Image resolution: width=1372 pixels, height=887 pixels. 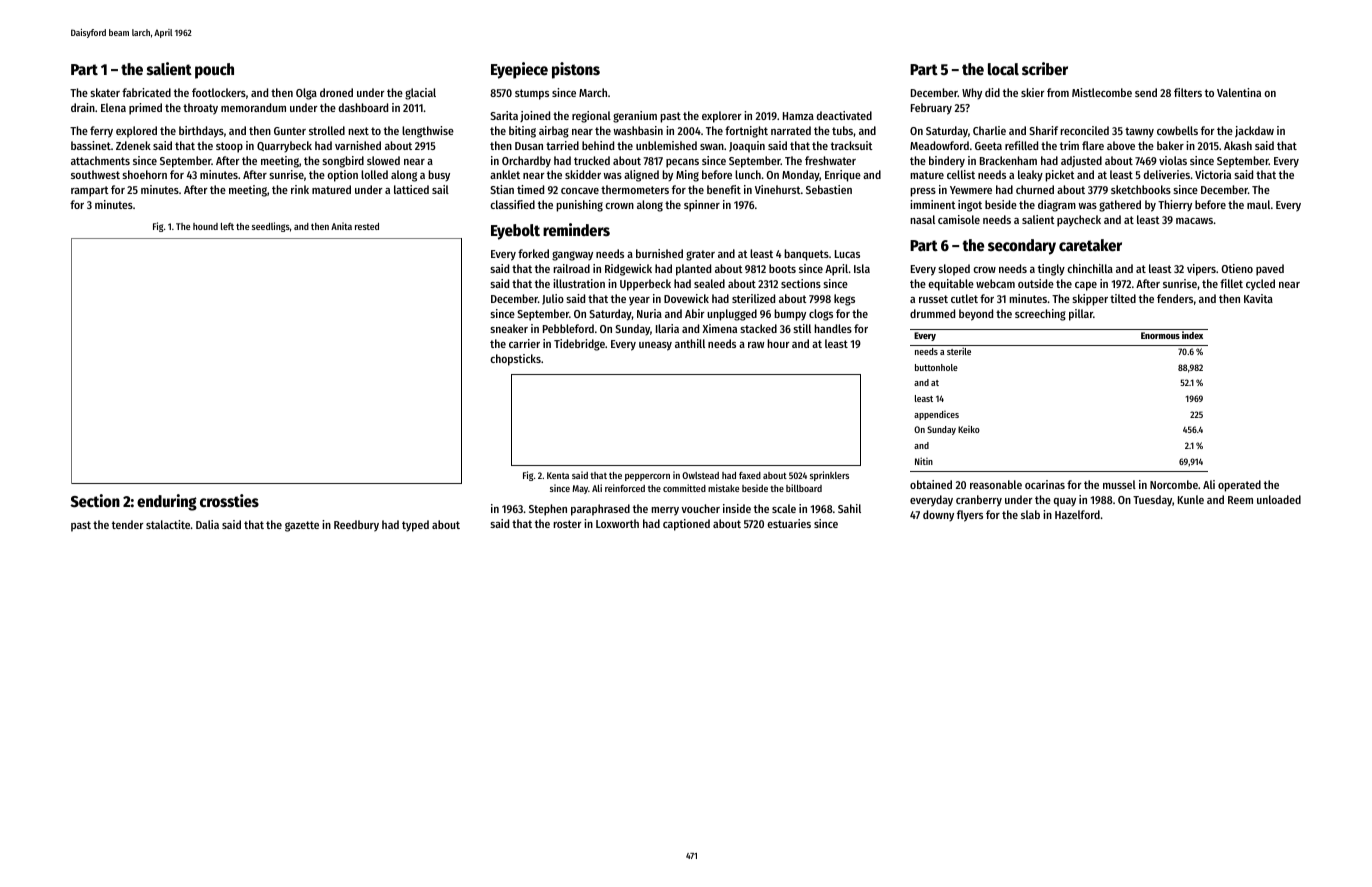 What do you see at coordinates (214, 71) in the screenshot?
I see `pouch` at bounding box center [214, 71].
